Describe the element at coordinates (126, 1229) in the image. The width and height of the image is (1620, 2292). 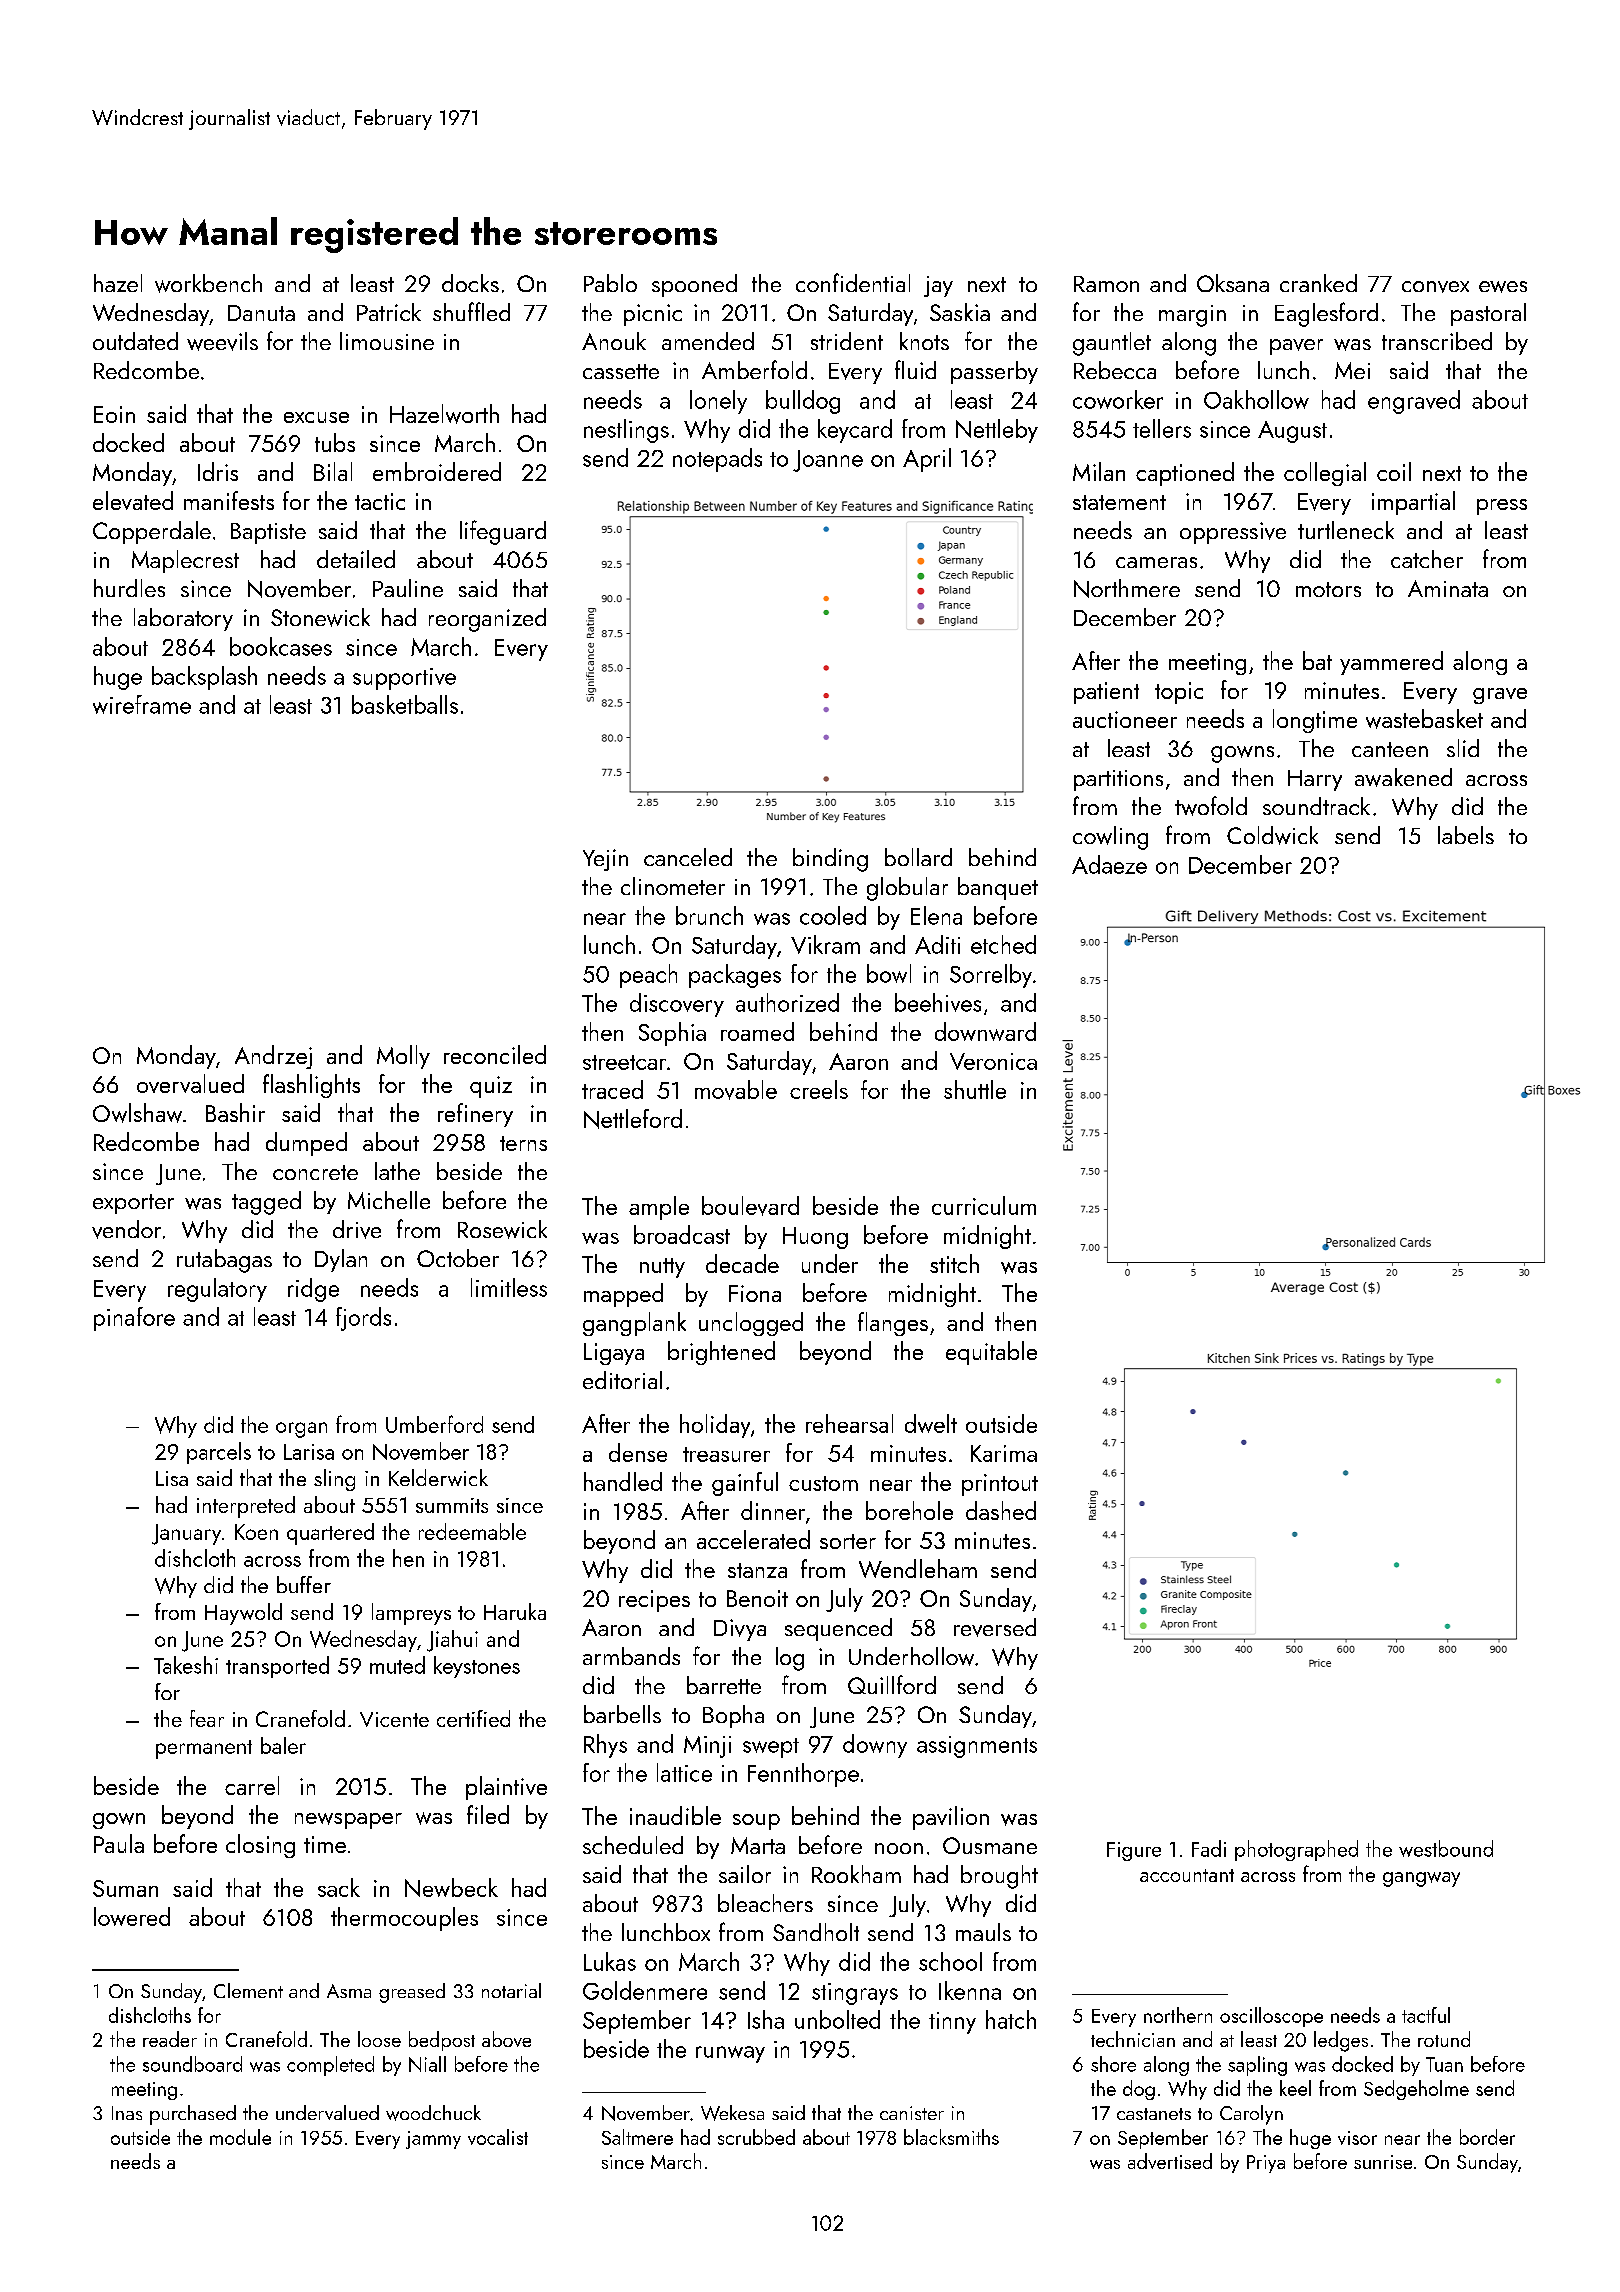
I see `vendor` at that location.
